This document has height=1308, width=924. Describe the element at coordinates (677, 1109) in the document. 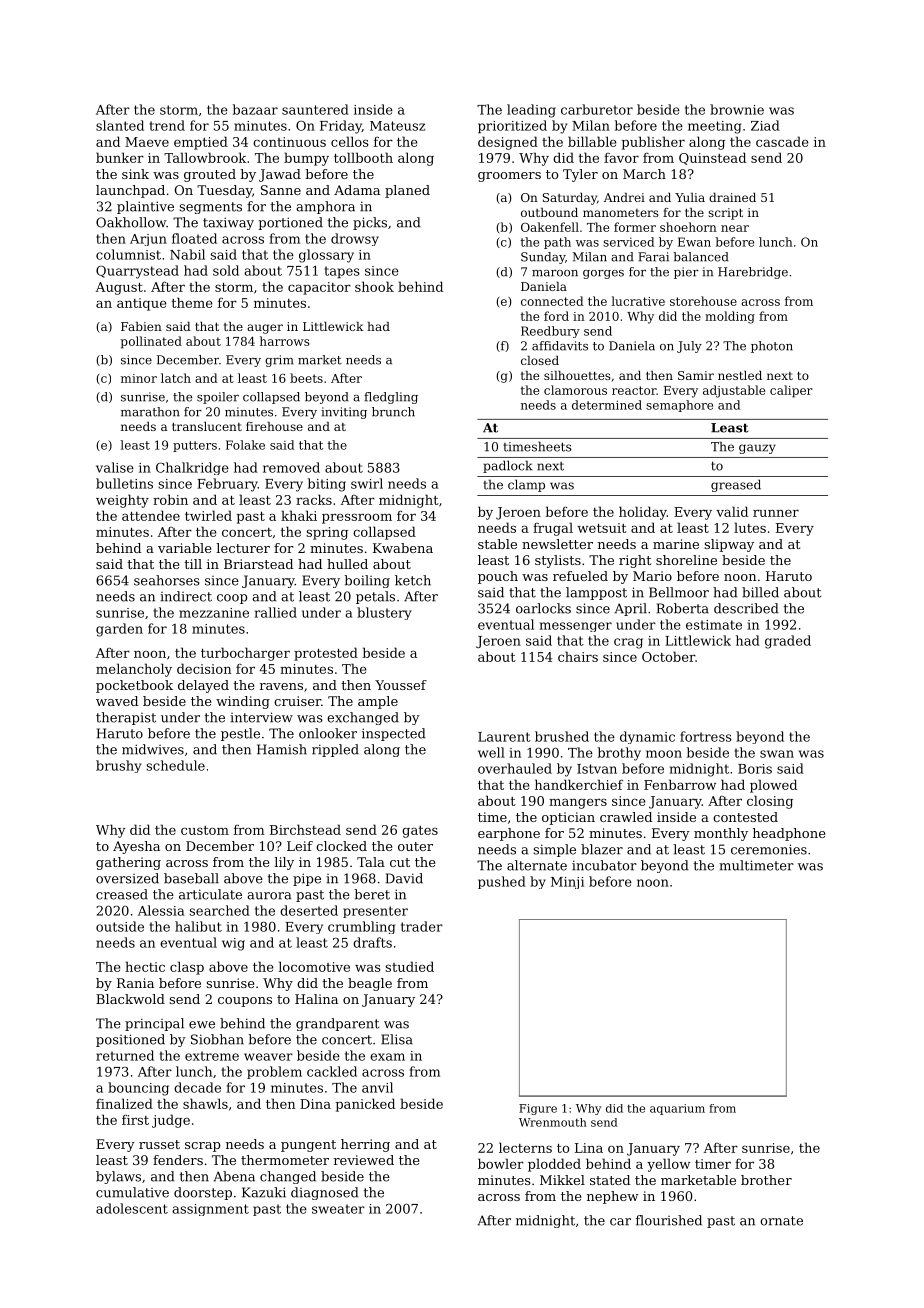

I see `aquarium` at that location.
